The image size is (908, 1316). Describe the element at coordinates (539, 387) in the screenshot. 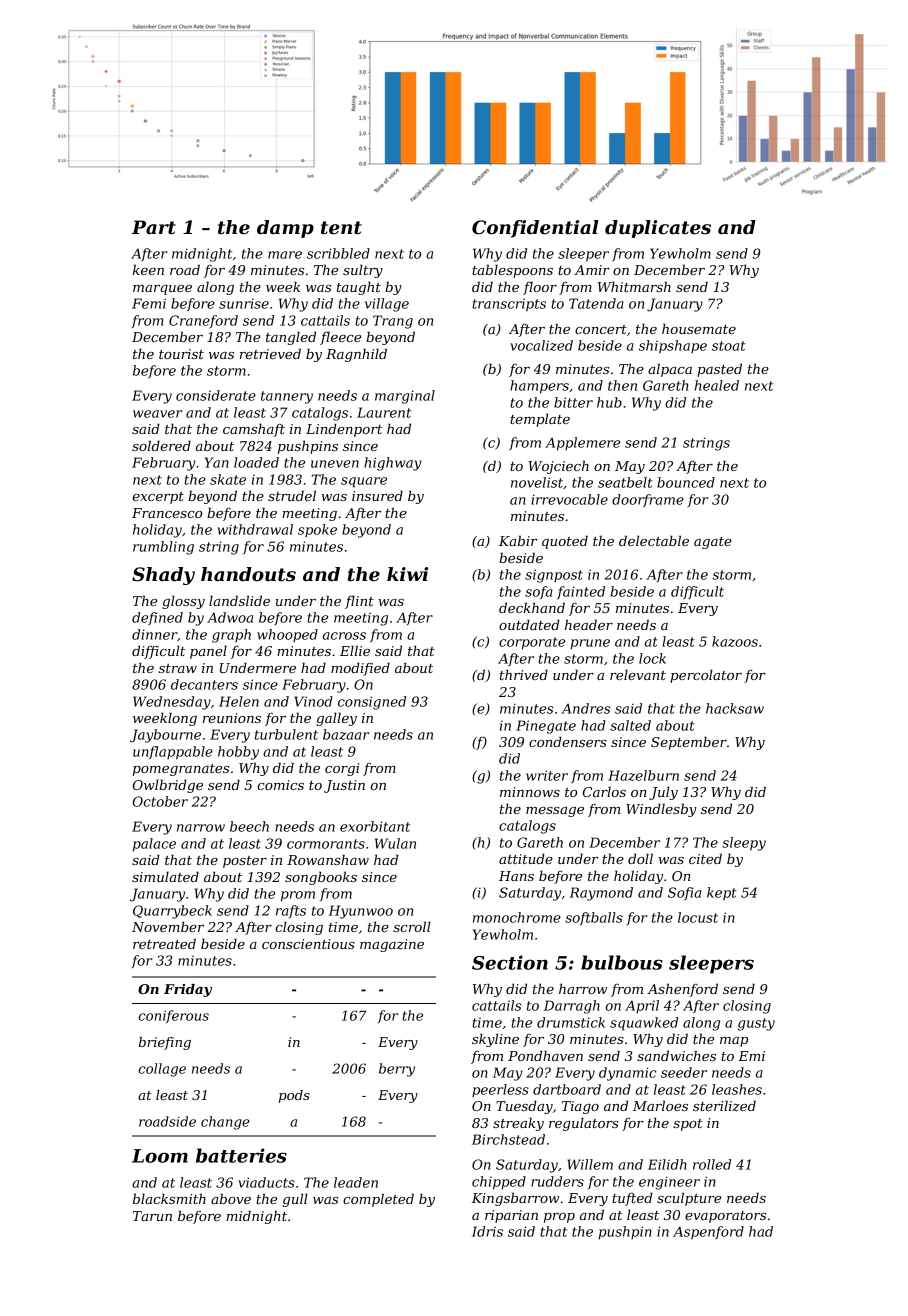

I see `hampers` at that location.
